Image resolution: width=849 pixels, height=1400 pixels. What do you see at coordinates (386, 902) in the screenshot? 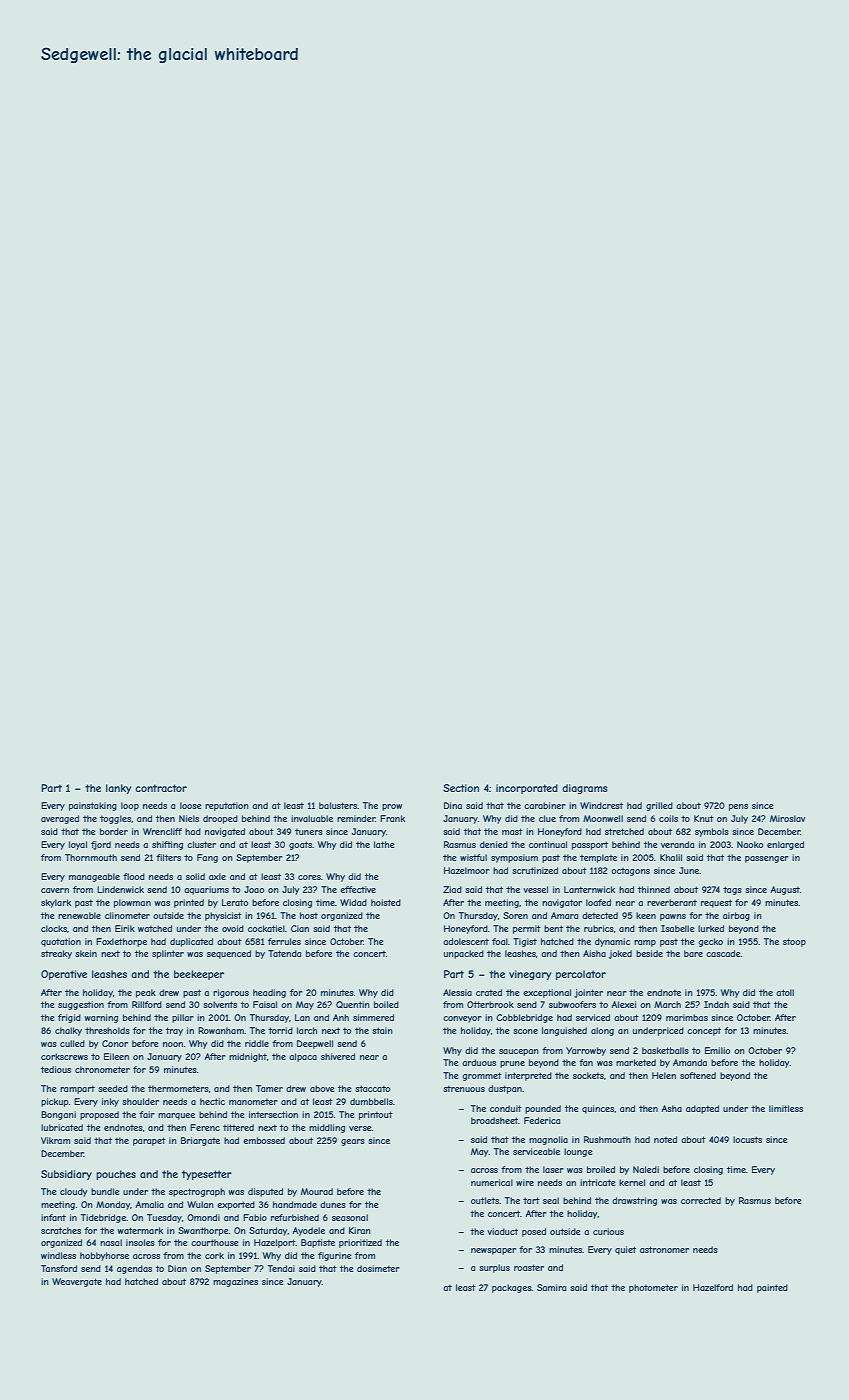
I see `hoisted` at bounding box center [386, 902].
